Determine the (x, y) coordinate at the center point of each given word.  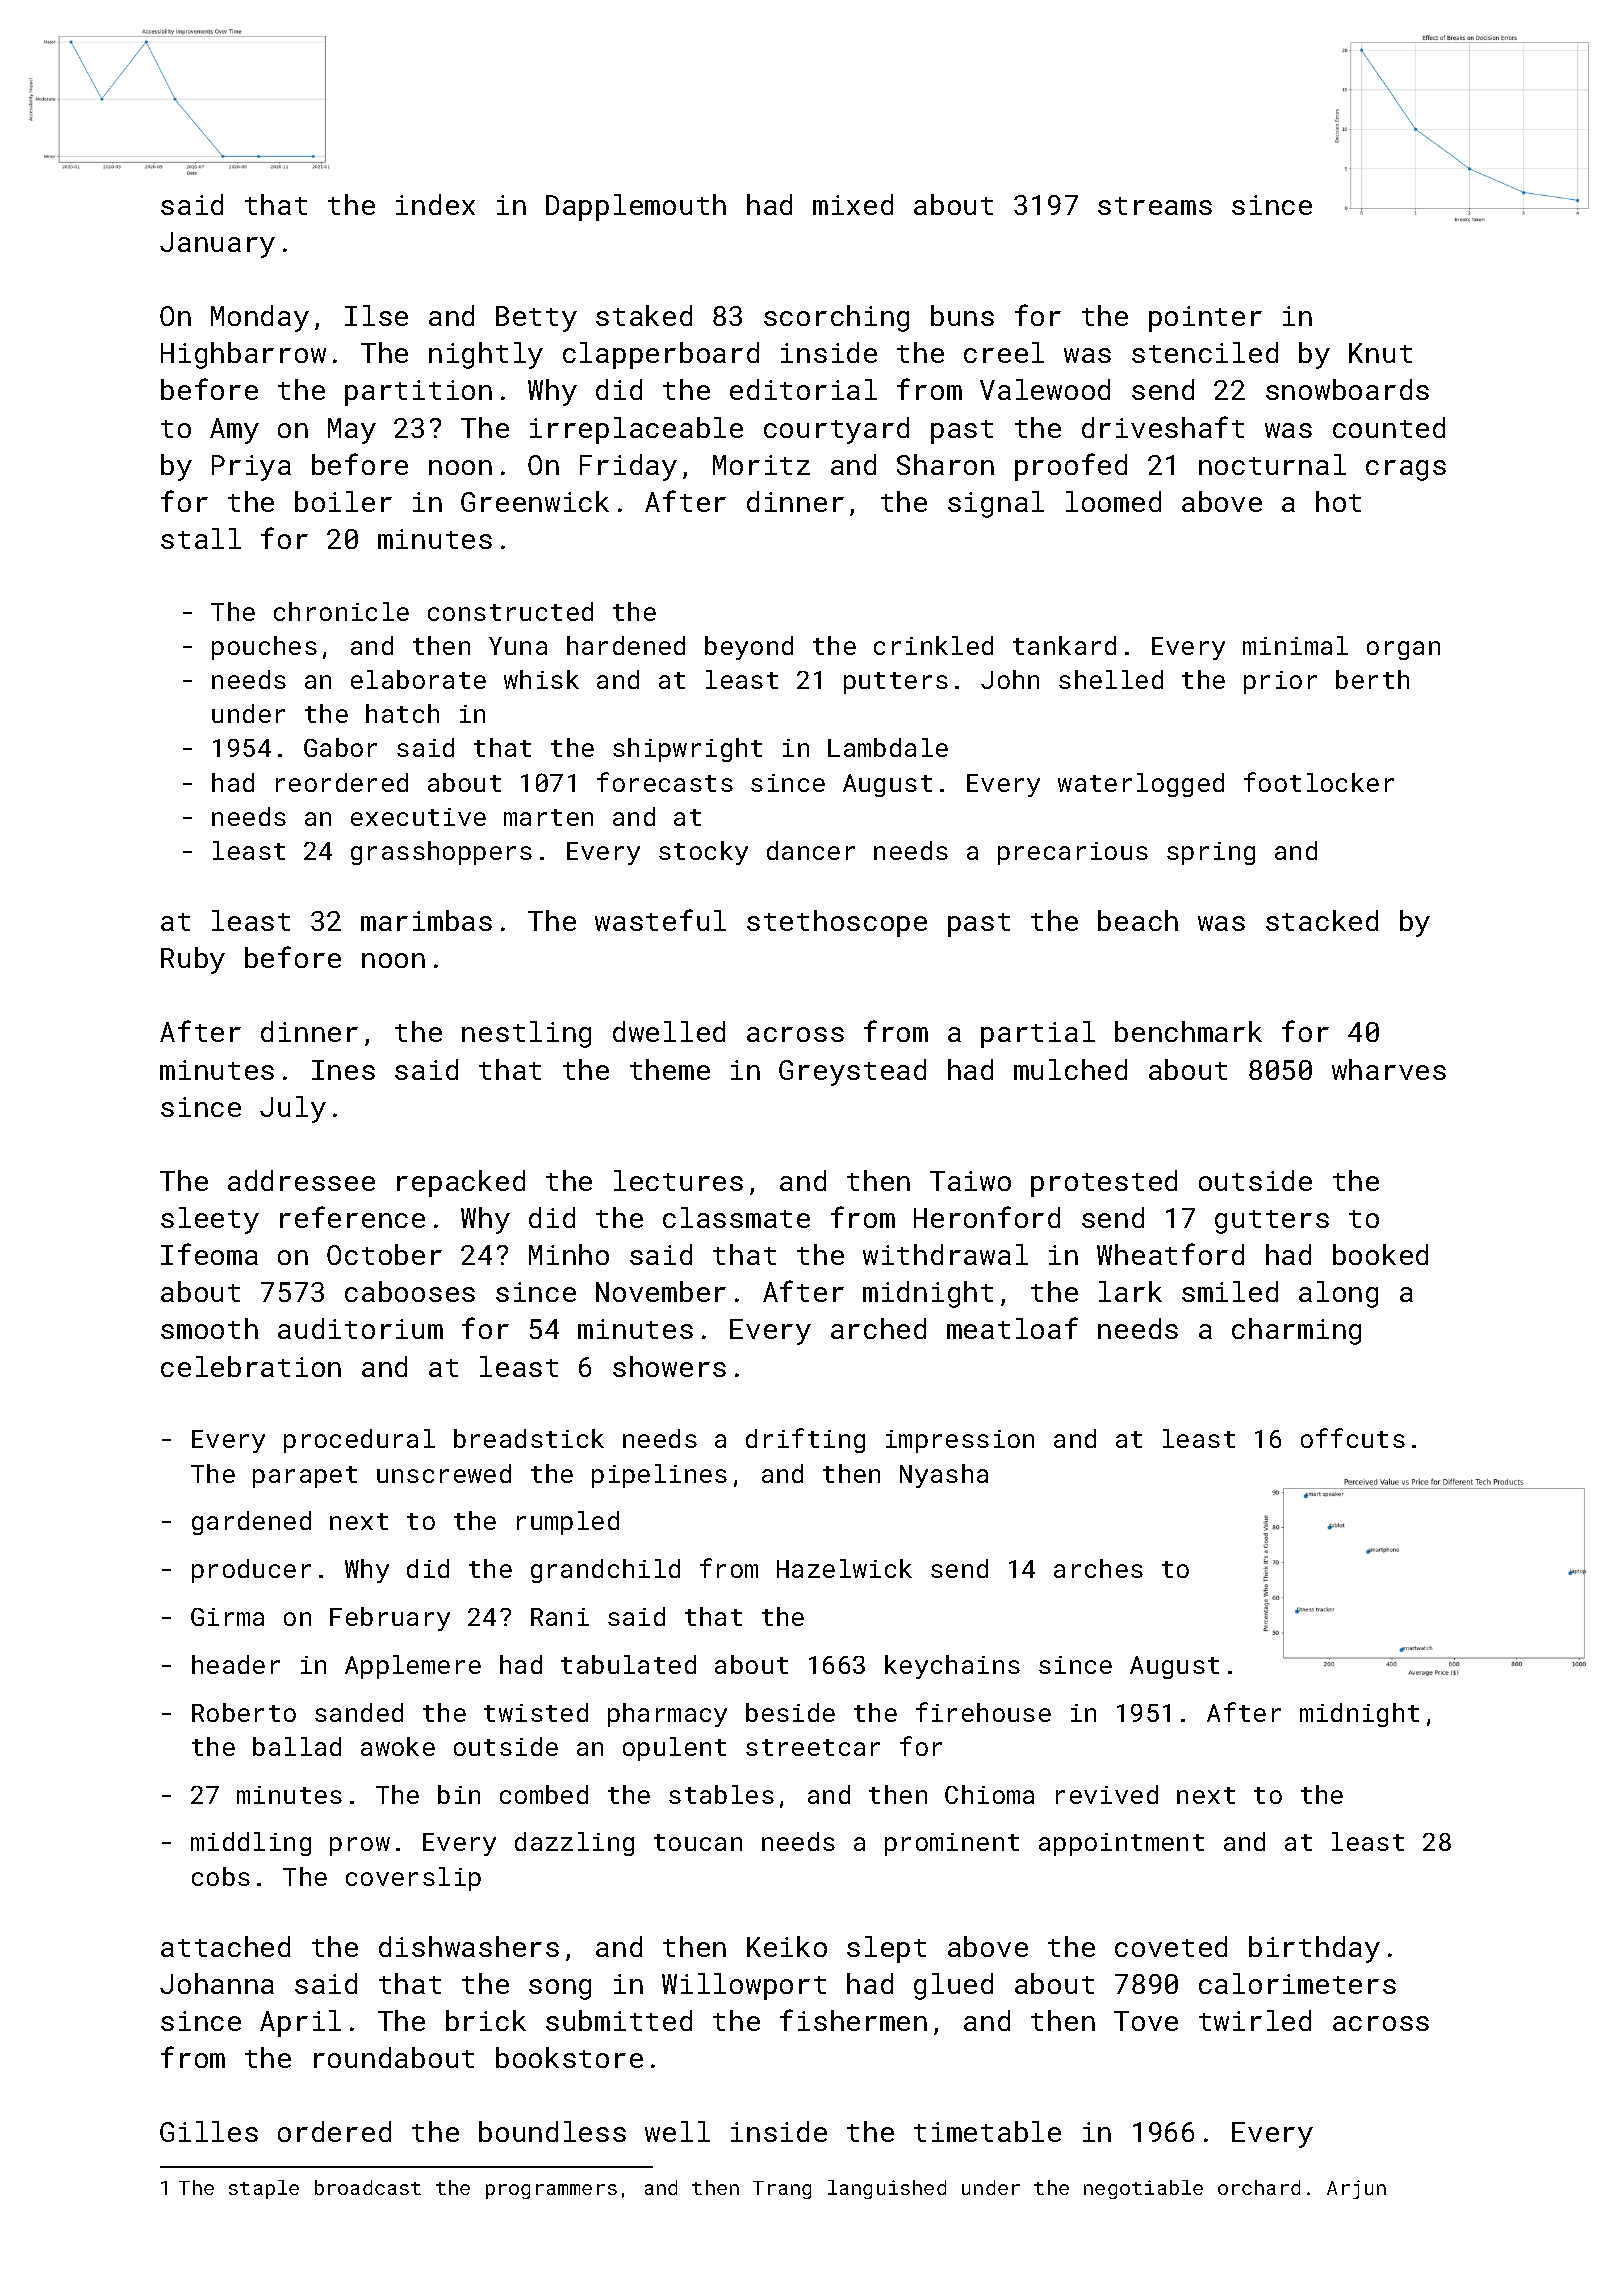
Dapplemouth (636, 207)
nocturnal (1272, 464)
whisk (541, 679)
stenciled (1205, 352)
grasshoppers (441, 853)
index (435, 204)
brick (486, 2020)
